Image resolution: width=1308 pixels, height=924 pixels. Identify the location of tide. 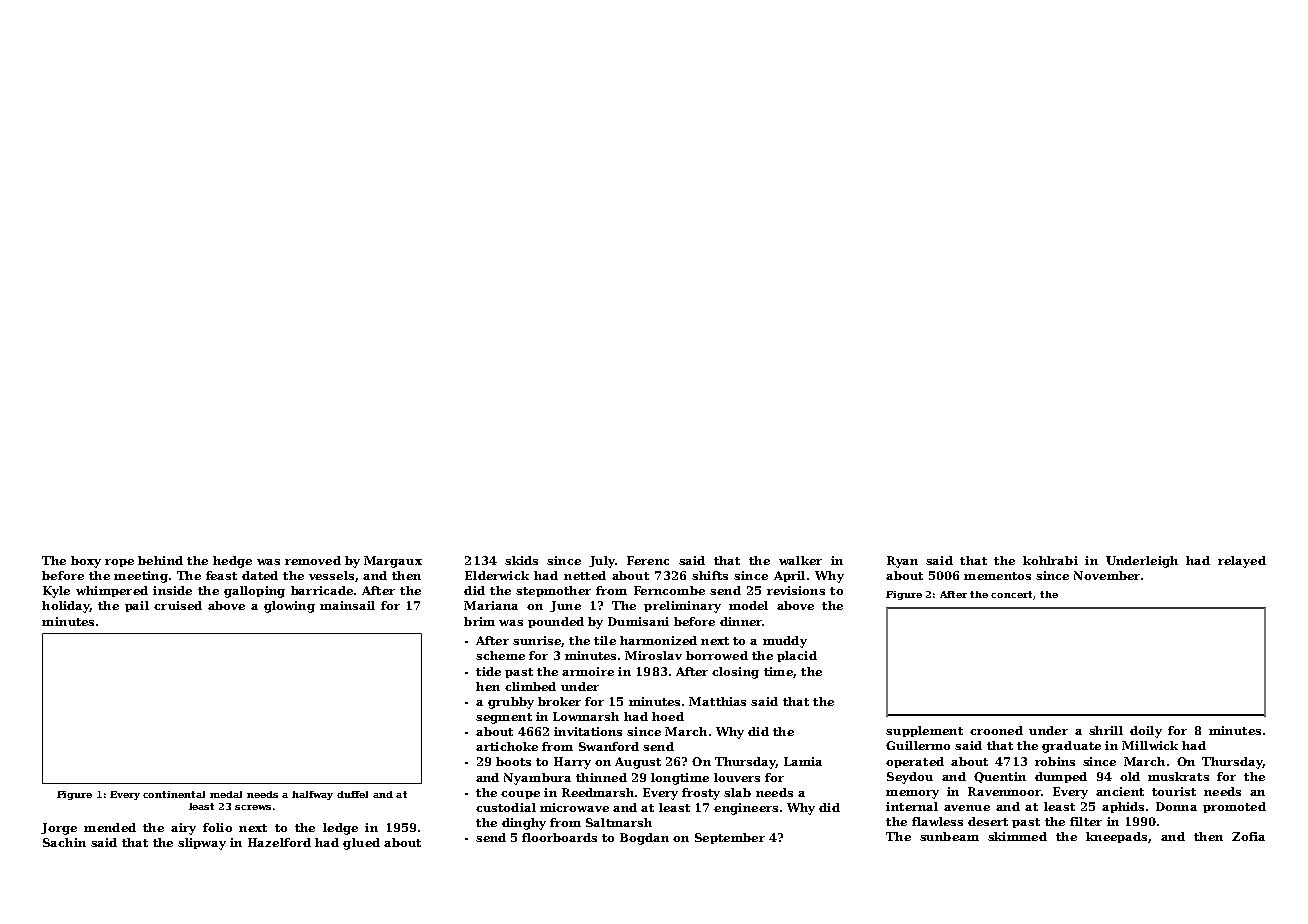
(488, 671).
